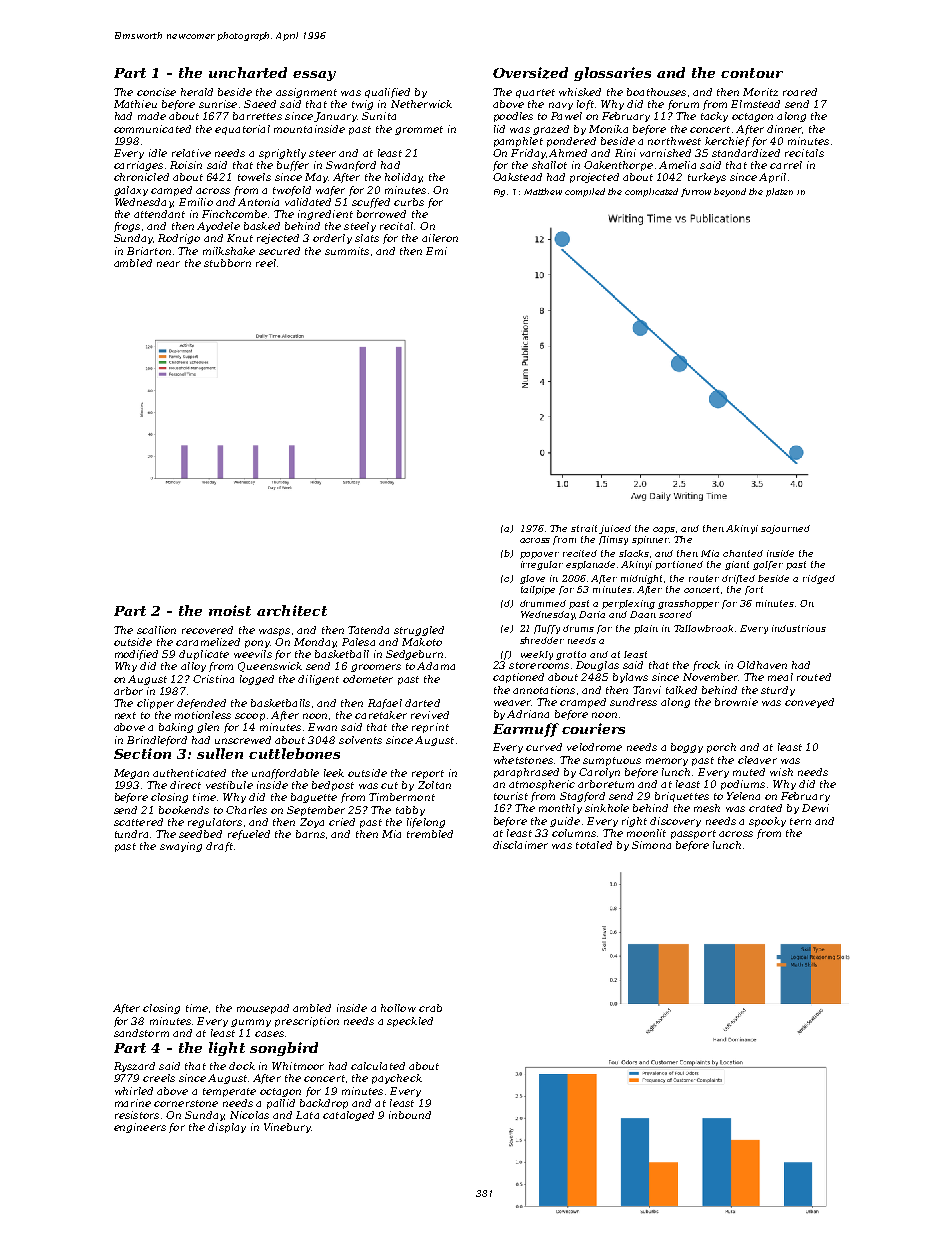 Image resolution: width=952 pixels, height=1233 pixels. Describe the element at coordinates (535, 93) in the image. I see `quartet` at that location.
